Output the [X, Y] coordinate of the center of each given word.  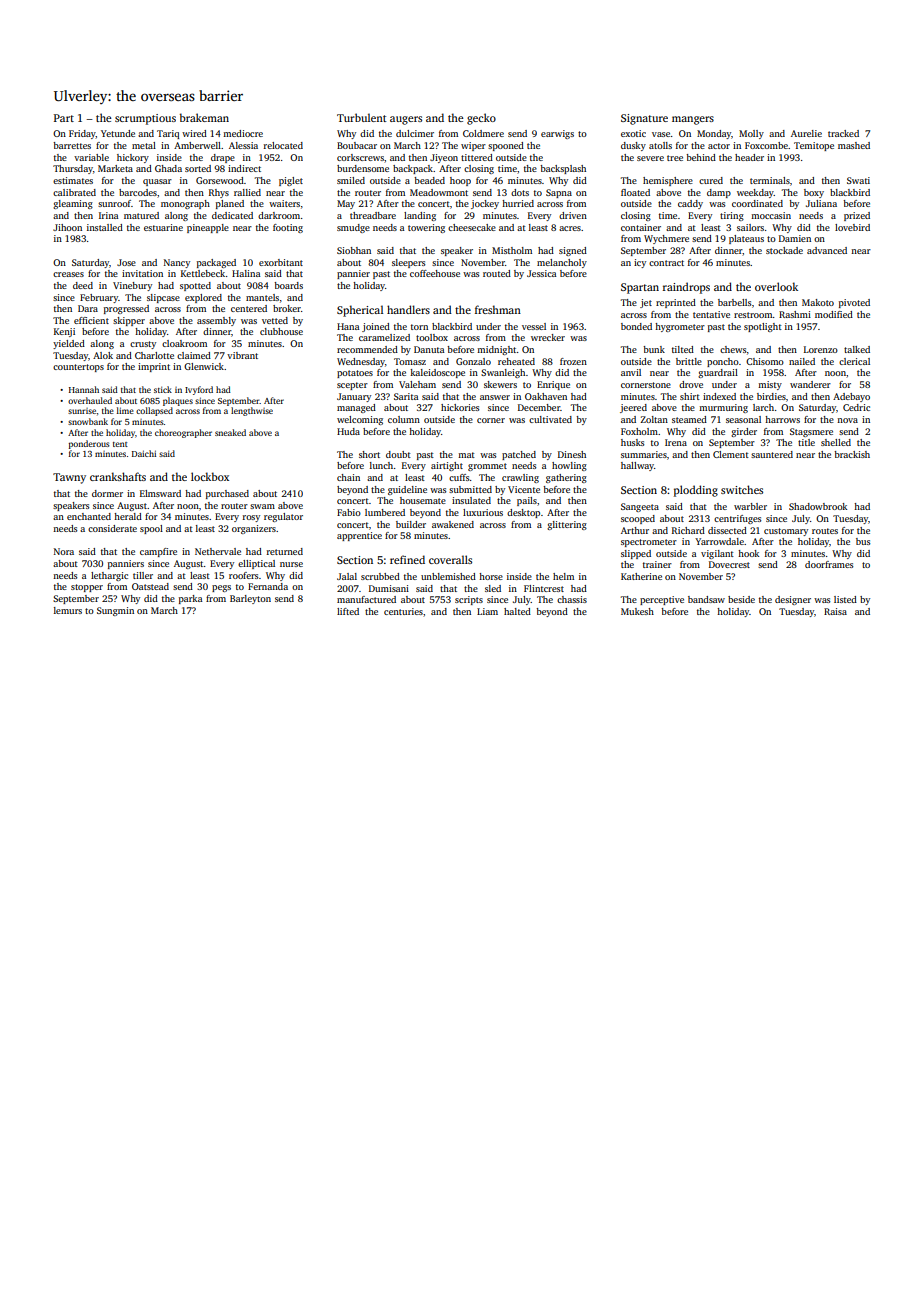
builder [411, 524]
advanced [827, 250]
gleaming [73, 204]
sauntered [772, 454]
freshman [498, 309]
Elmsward [160, 493]
